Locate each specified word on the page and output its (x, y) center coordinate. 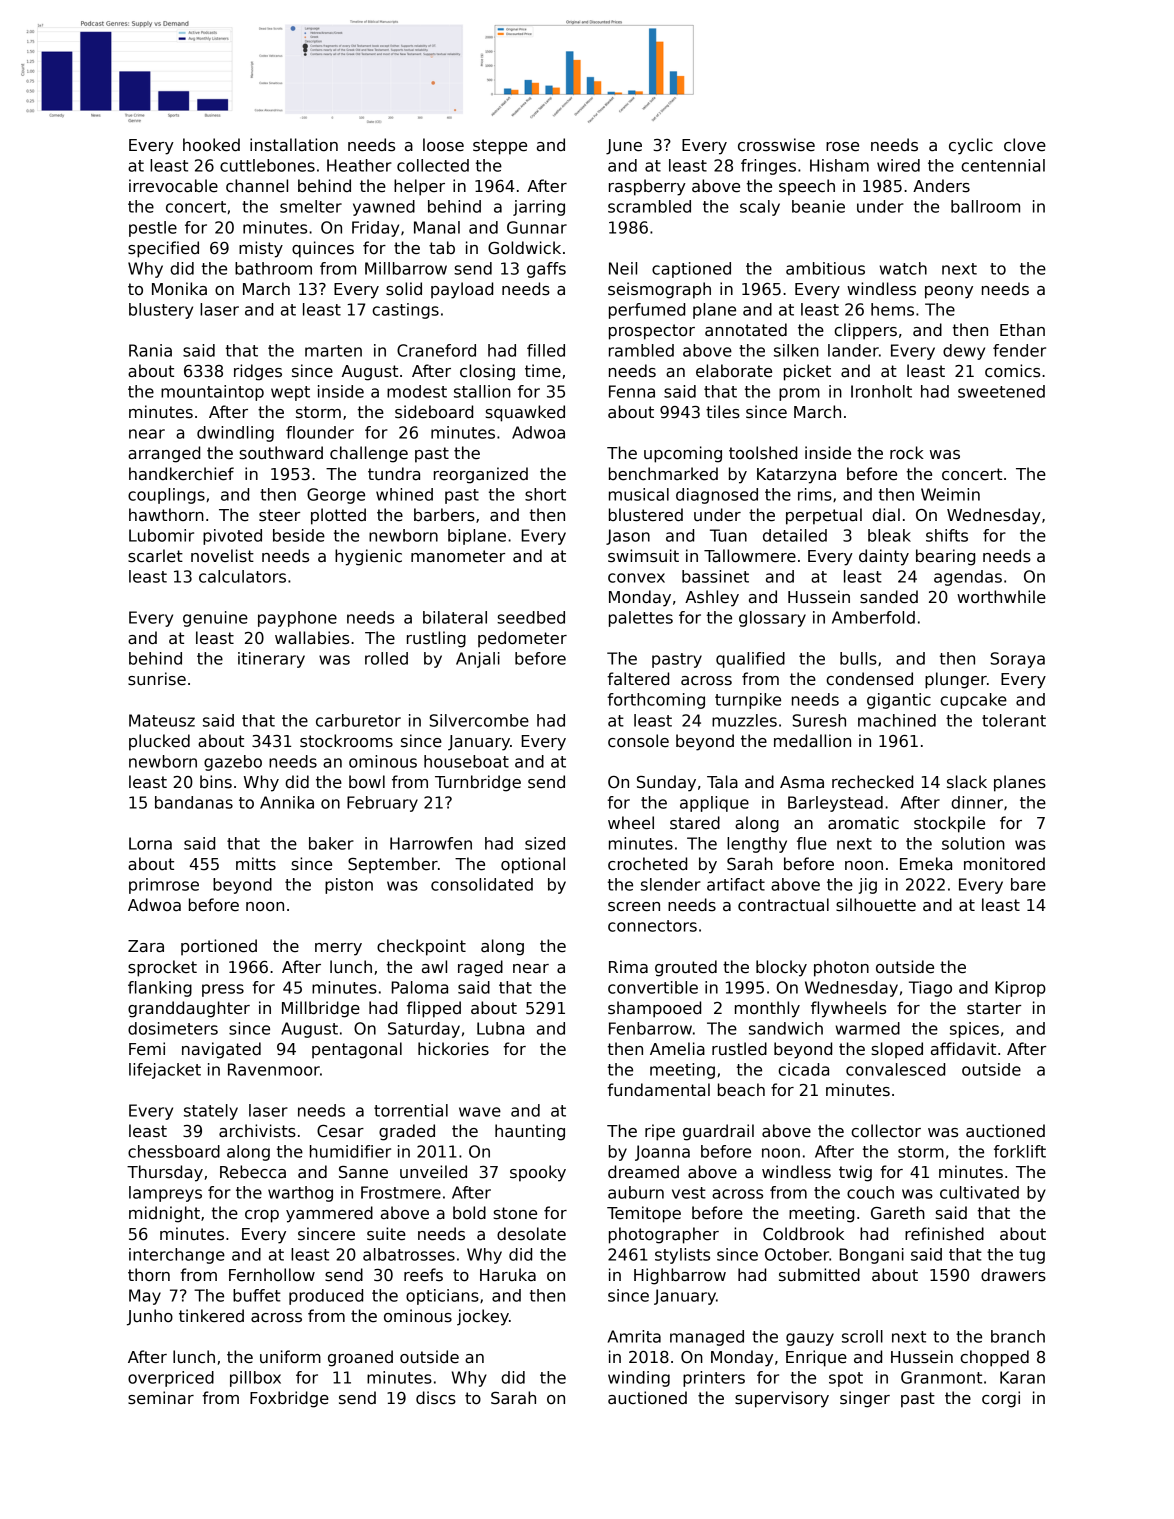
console (638, 741)
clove (1025, 145)
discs (436, 1398)
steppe (500, 147)
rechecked (872, 782)
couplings (166, 496)
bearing (945, 557)
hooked (211, 145)
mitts (256, 864)
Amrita (634, 1336)
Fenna (632, 391)
